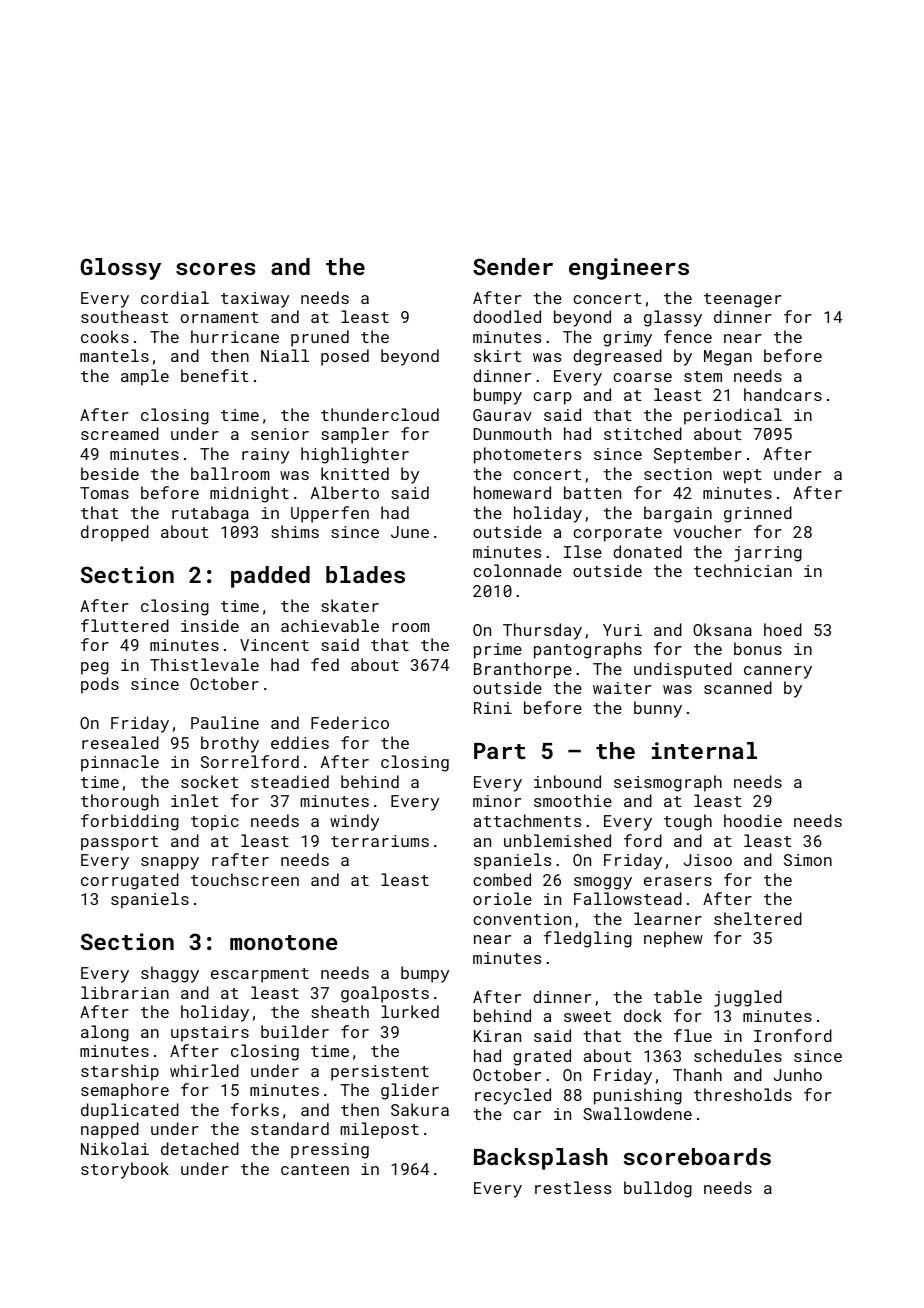 The height and width of the screenshot is (1308, 924). I want to click on Swallowdene, so click(637, 1113).
